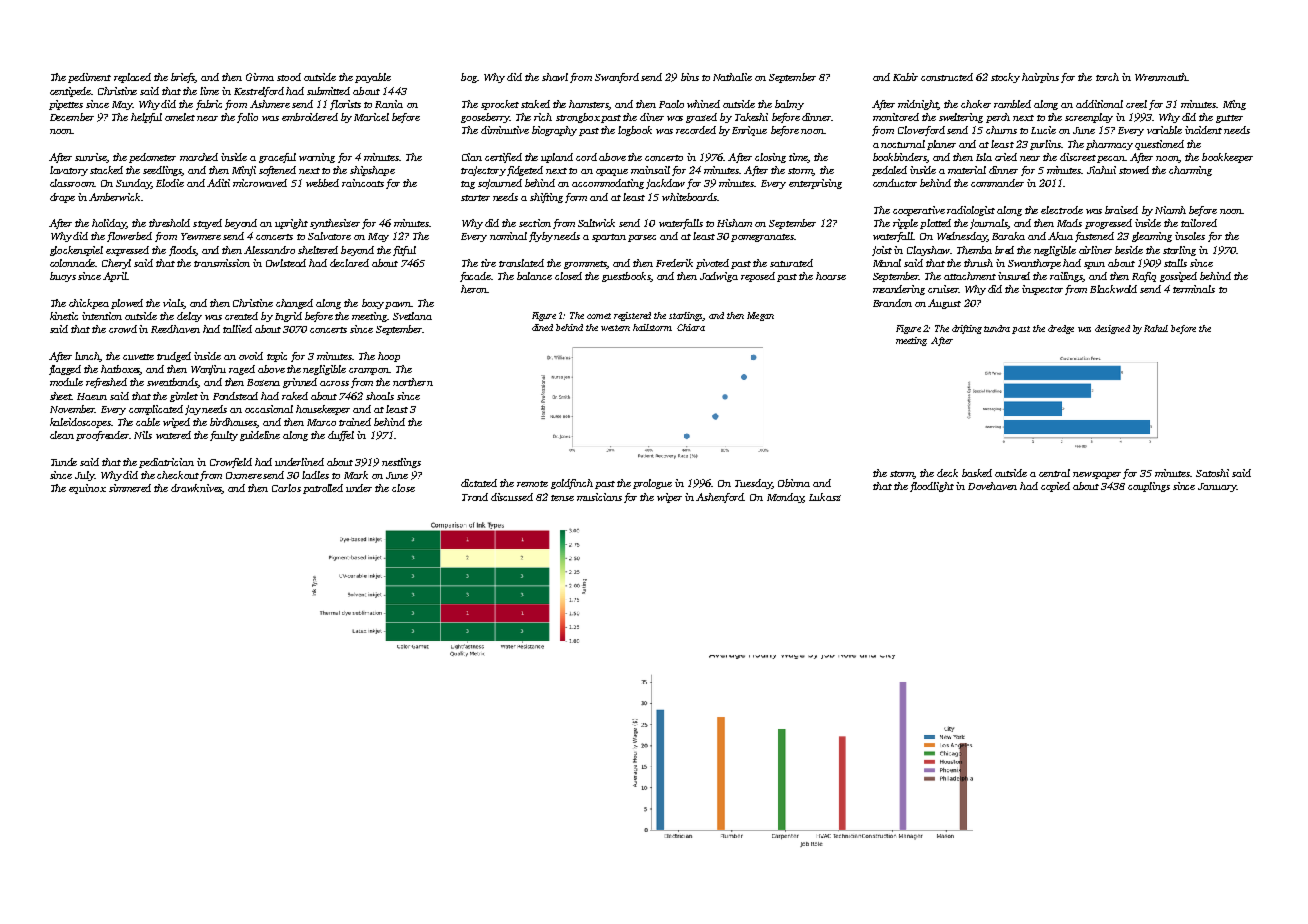 Image resolution: width=1308 pixels, height=924 pixels. What do you see at coordinates (1095, 250) in the document?
I see `airliner` at bounding box center [1095, 250].
